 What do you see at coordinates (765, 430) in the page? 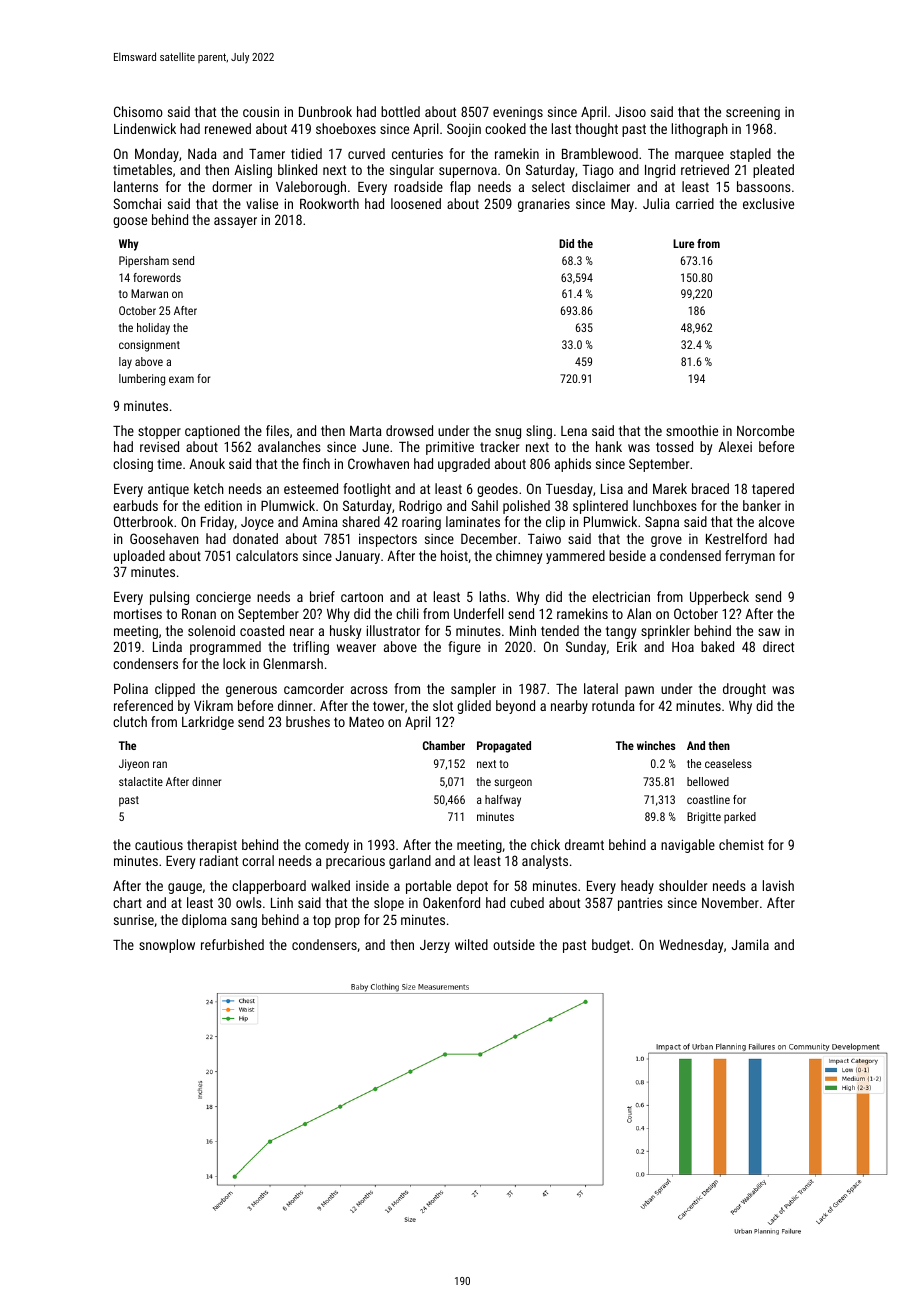
I see `Norcombe` at bounding box center [765, 430].
